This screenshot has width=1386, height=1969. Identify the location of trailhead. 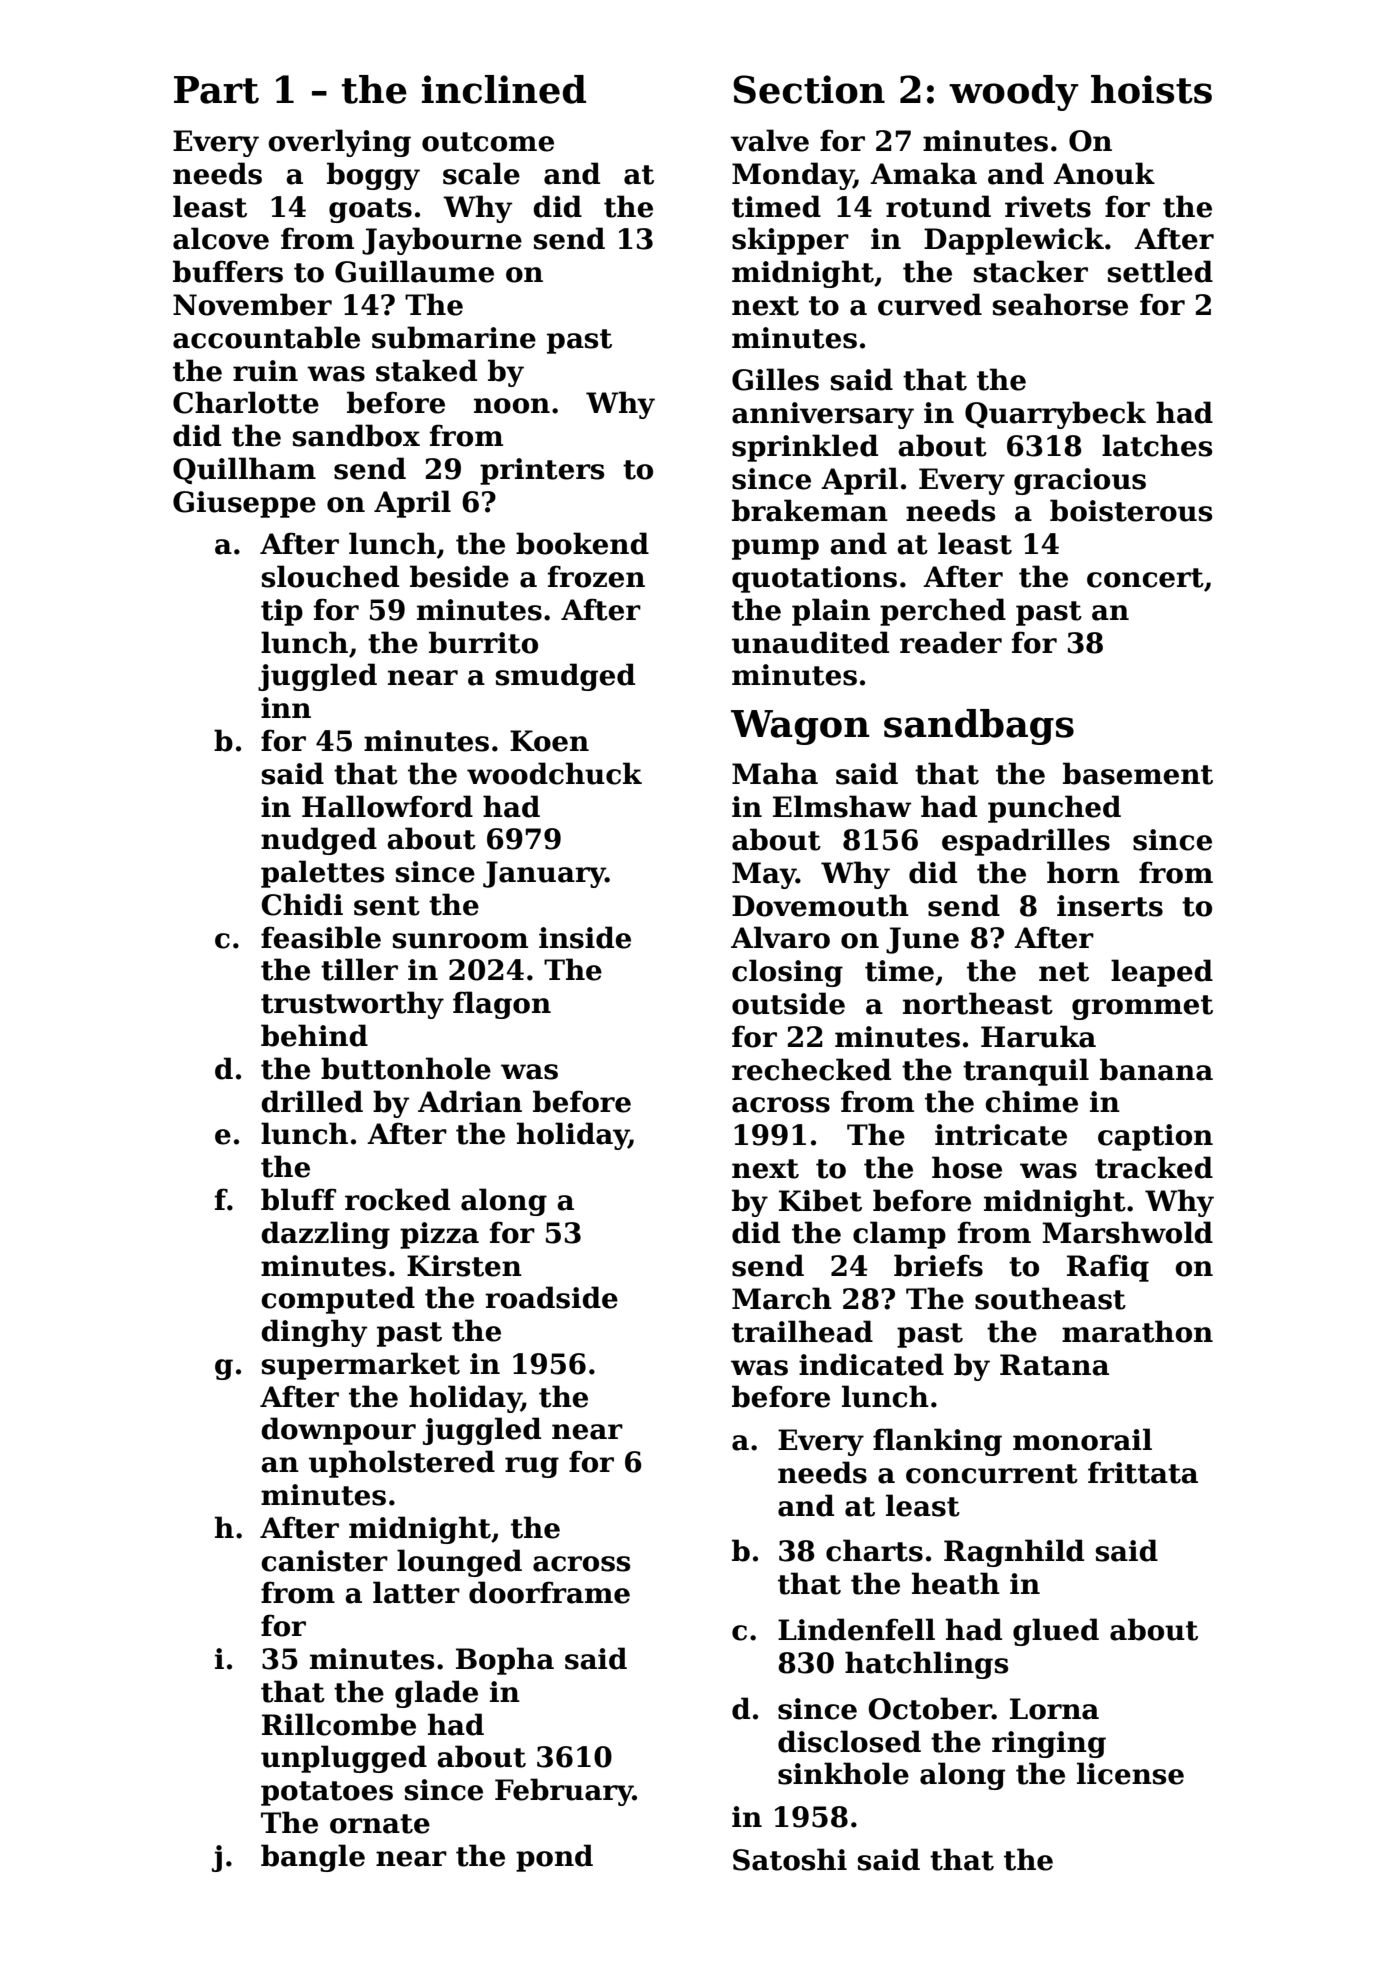
(802, 1331).
